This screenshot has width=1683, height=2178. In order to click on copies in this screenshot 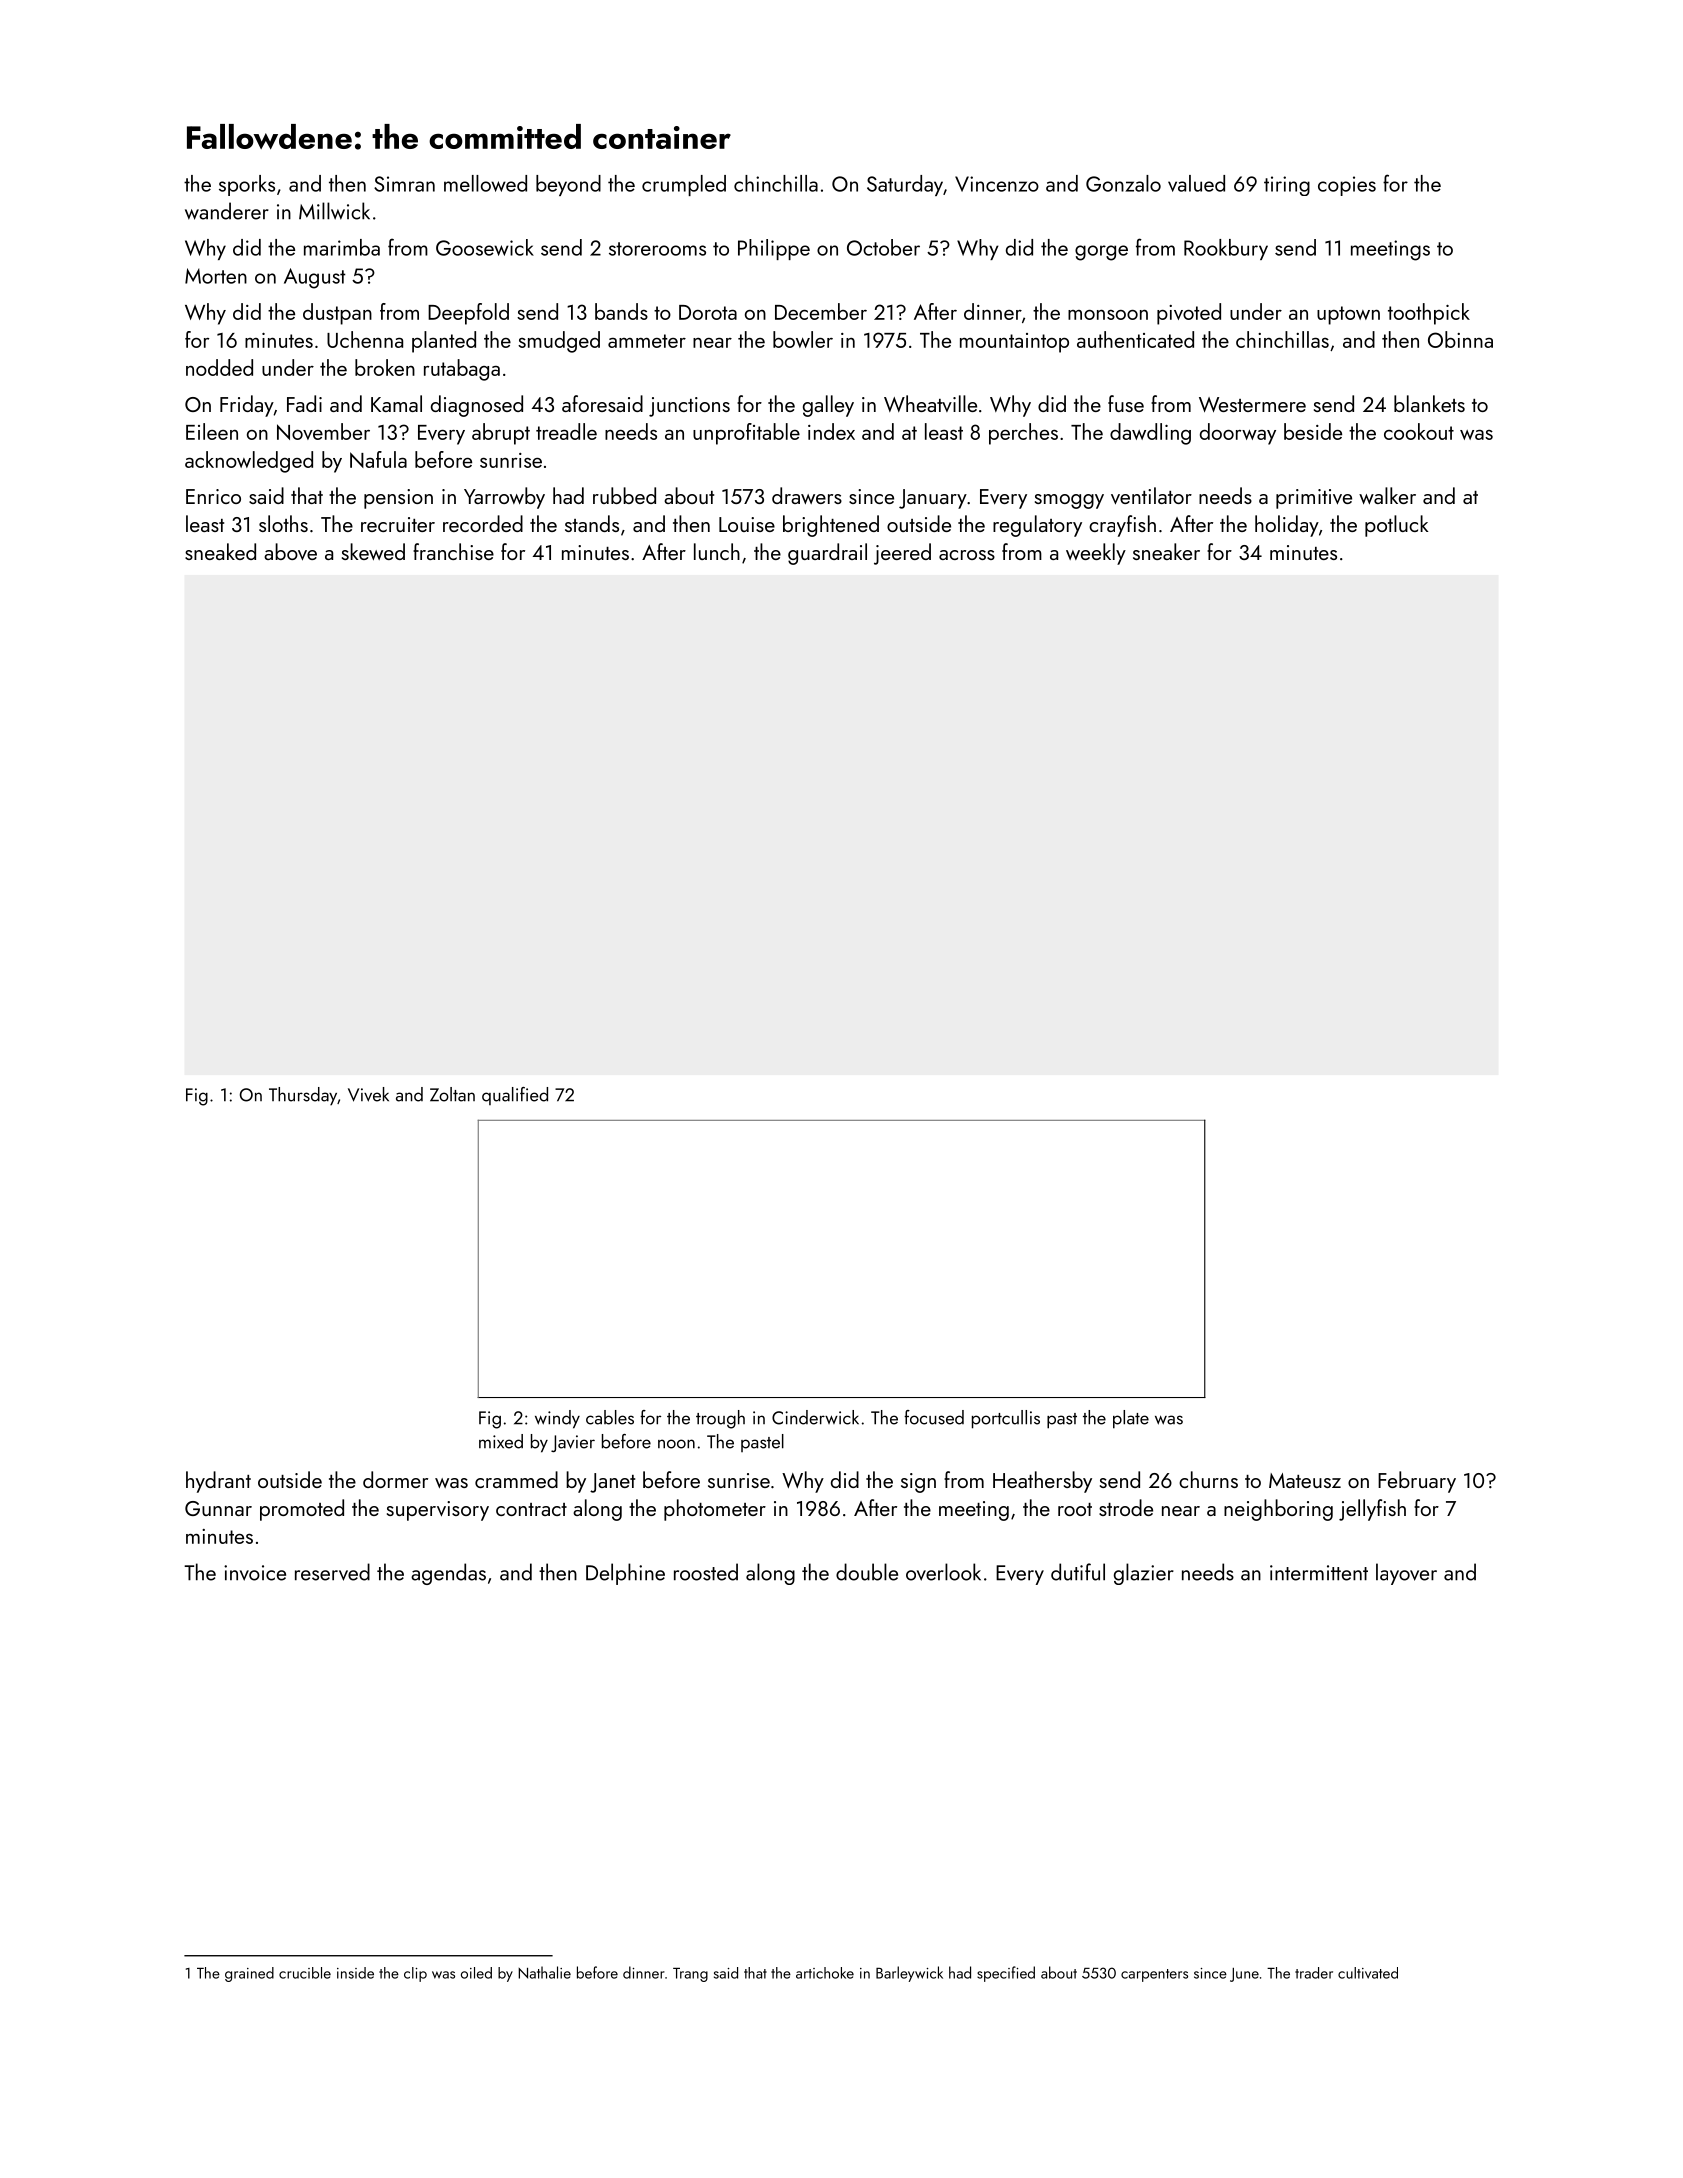, I will do `click(1347, 186)`.
